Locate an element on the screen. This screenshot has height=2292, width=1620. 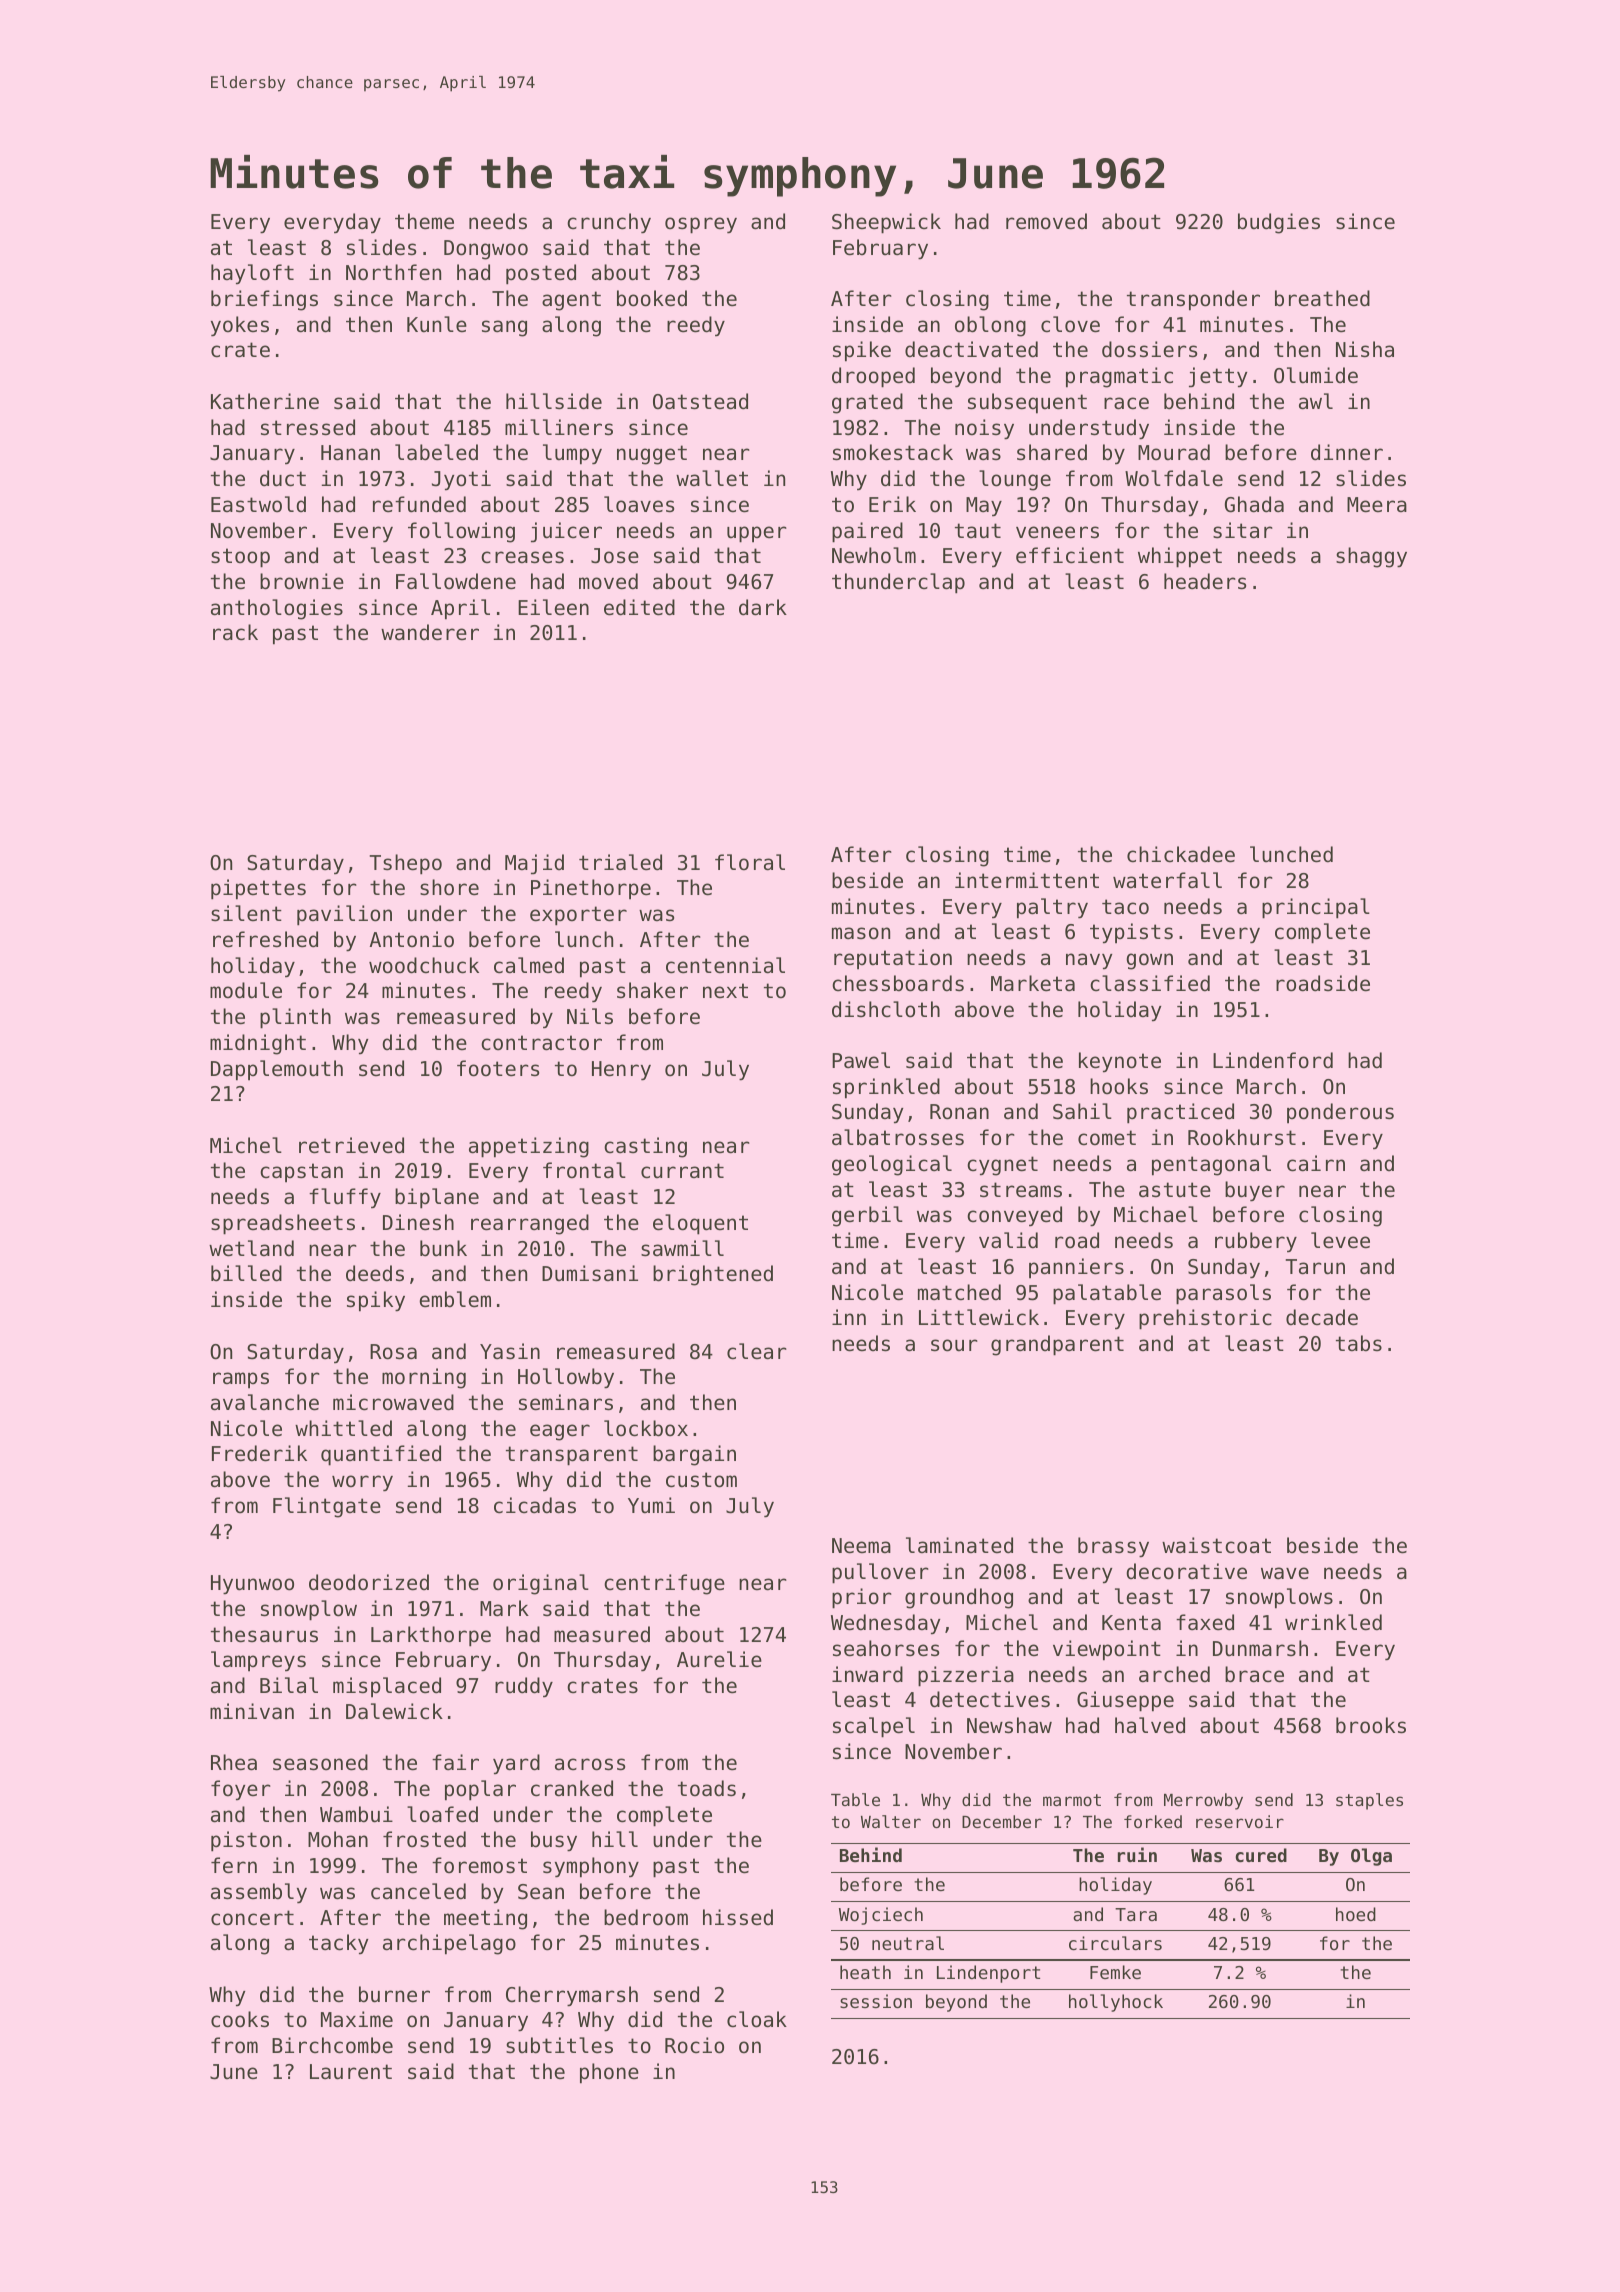
Dapplemouth is located at coordinates (277, 1070).
